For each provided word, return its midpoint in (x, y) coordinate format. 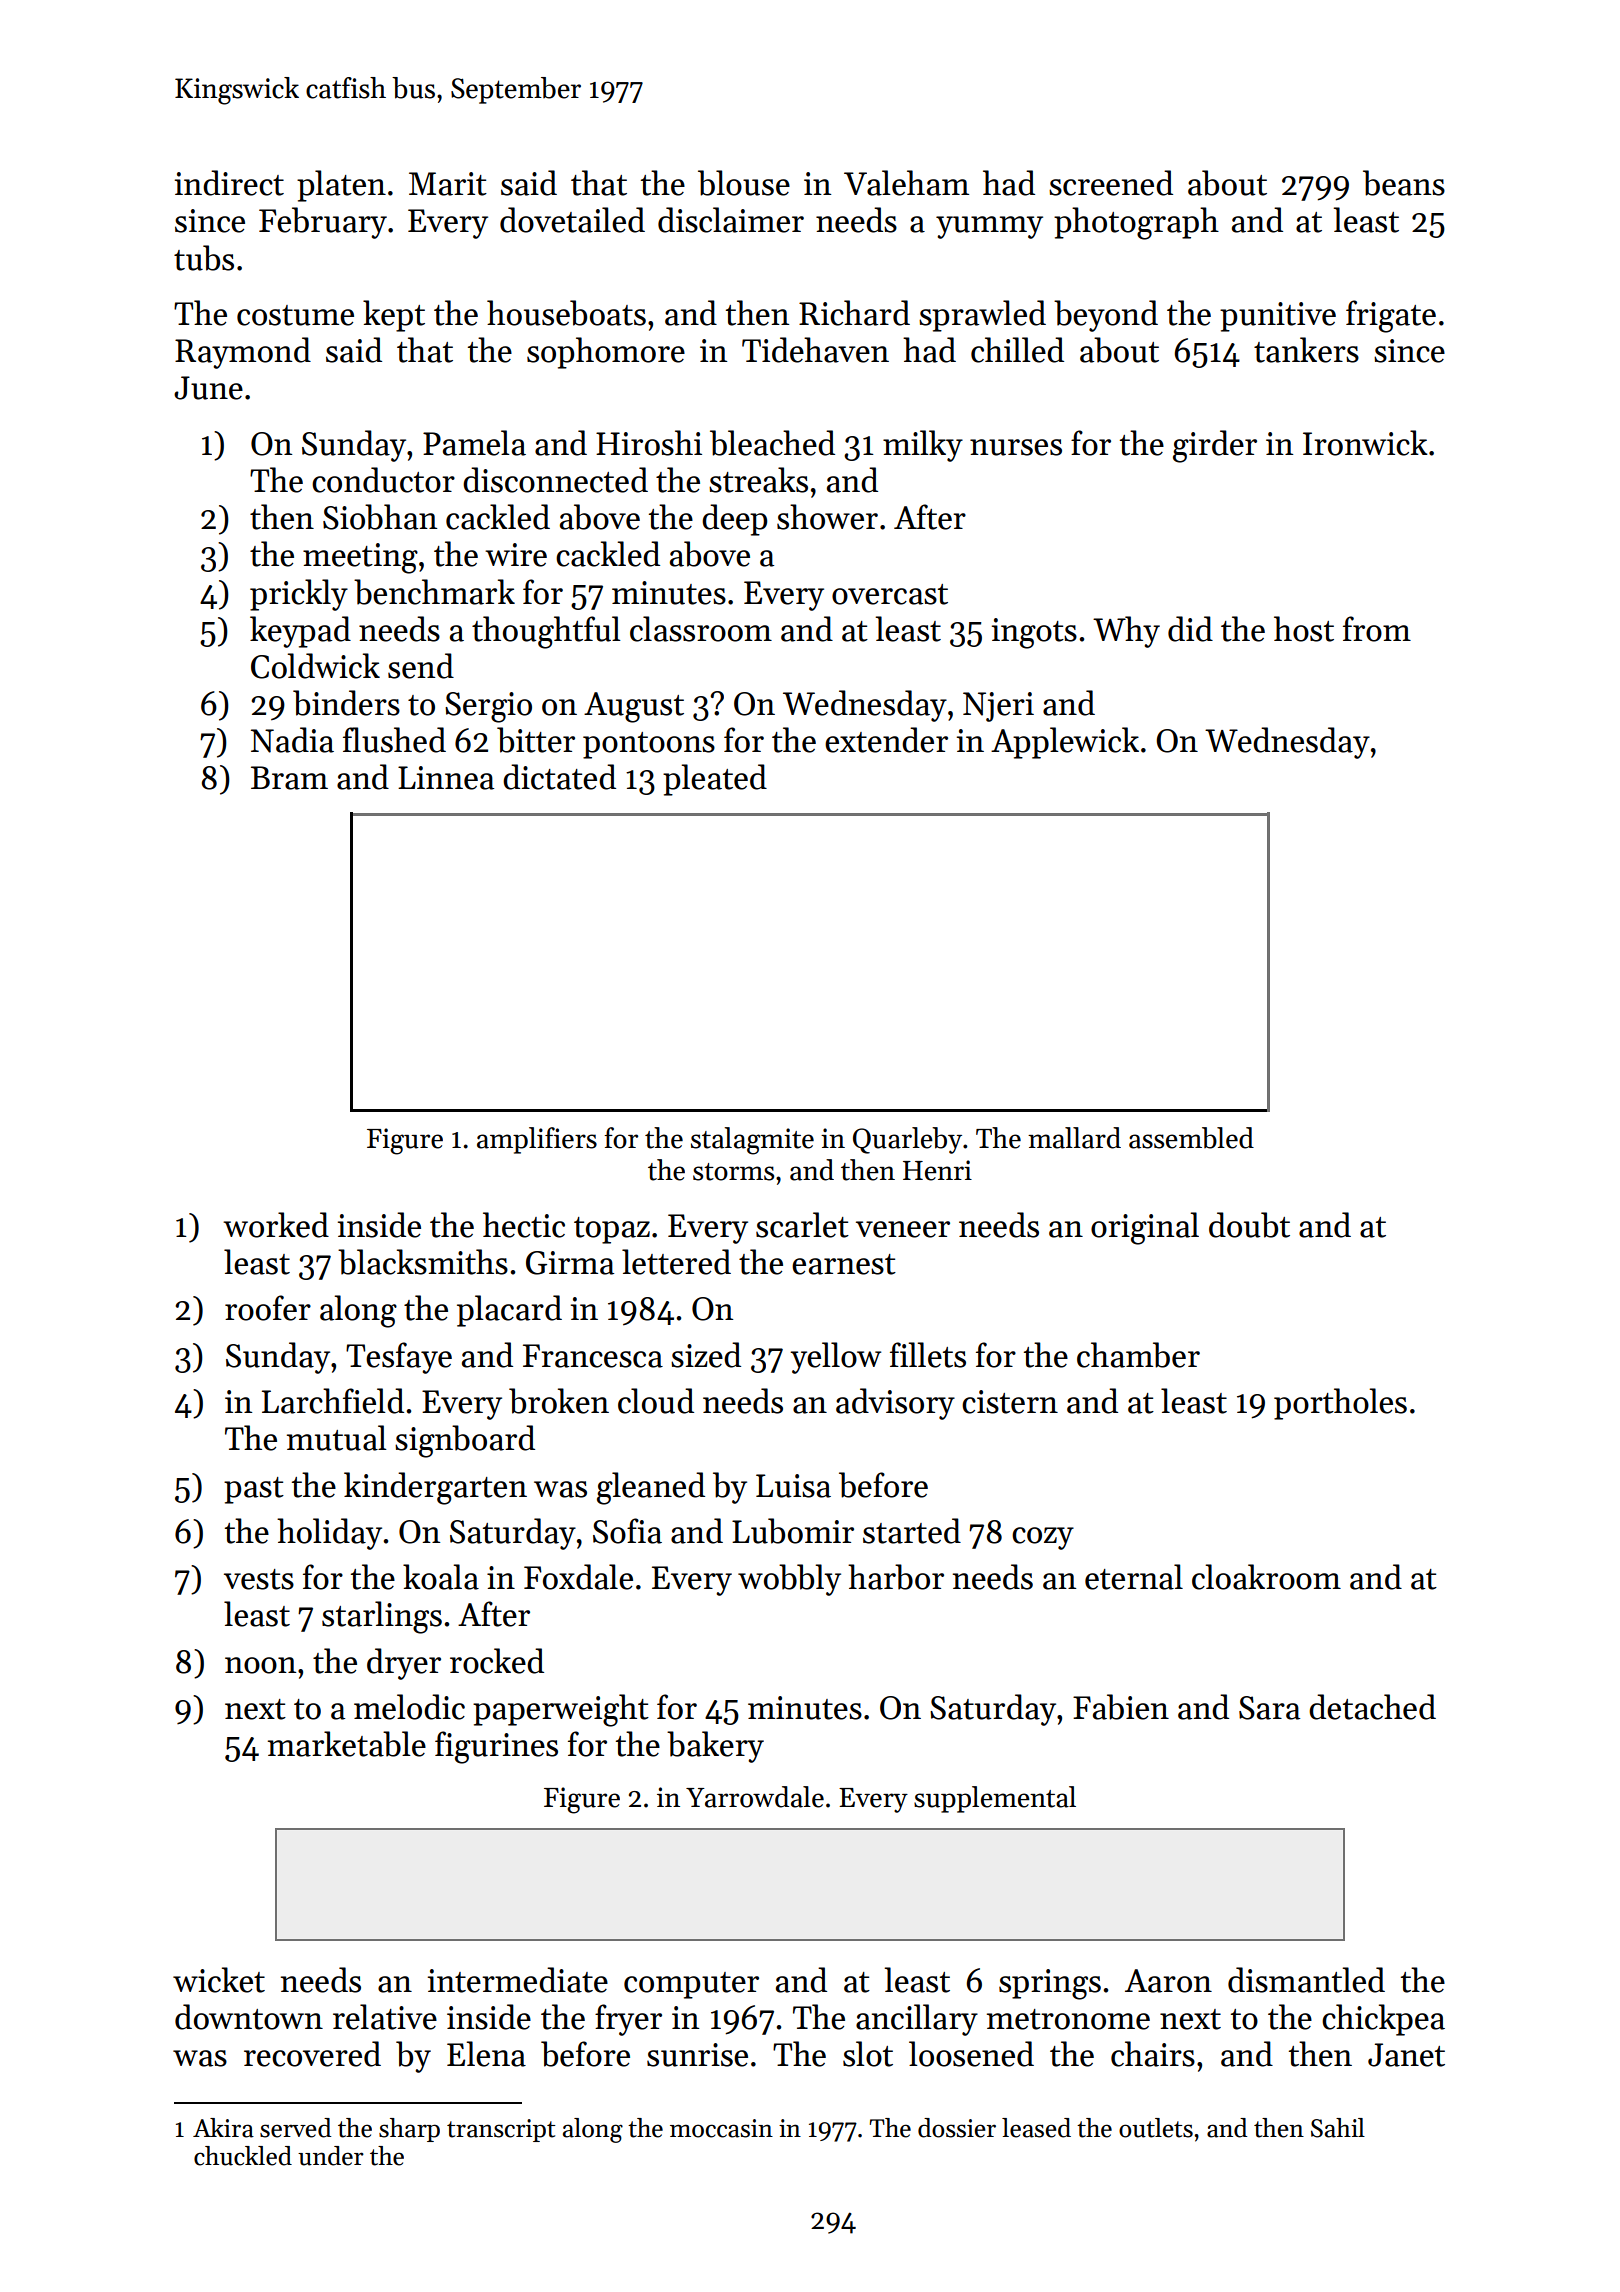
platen (341, 186)
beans (1404, 183)
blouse (744, 183)
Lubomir (793, 1531)
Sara (1269, 1708)
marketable (347, 1744)
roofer (268, 1308)
